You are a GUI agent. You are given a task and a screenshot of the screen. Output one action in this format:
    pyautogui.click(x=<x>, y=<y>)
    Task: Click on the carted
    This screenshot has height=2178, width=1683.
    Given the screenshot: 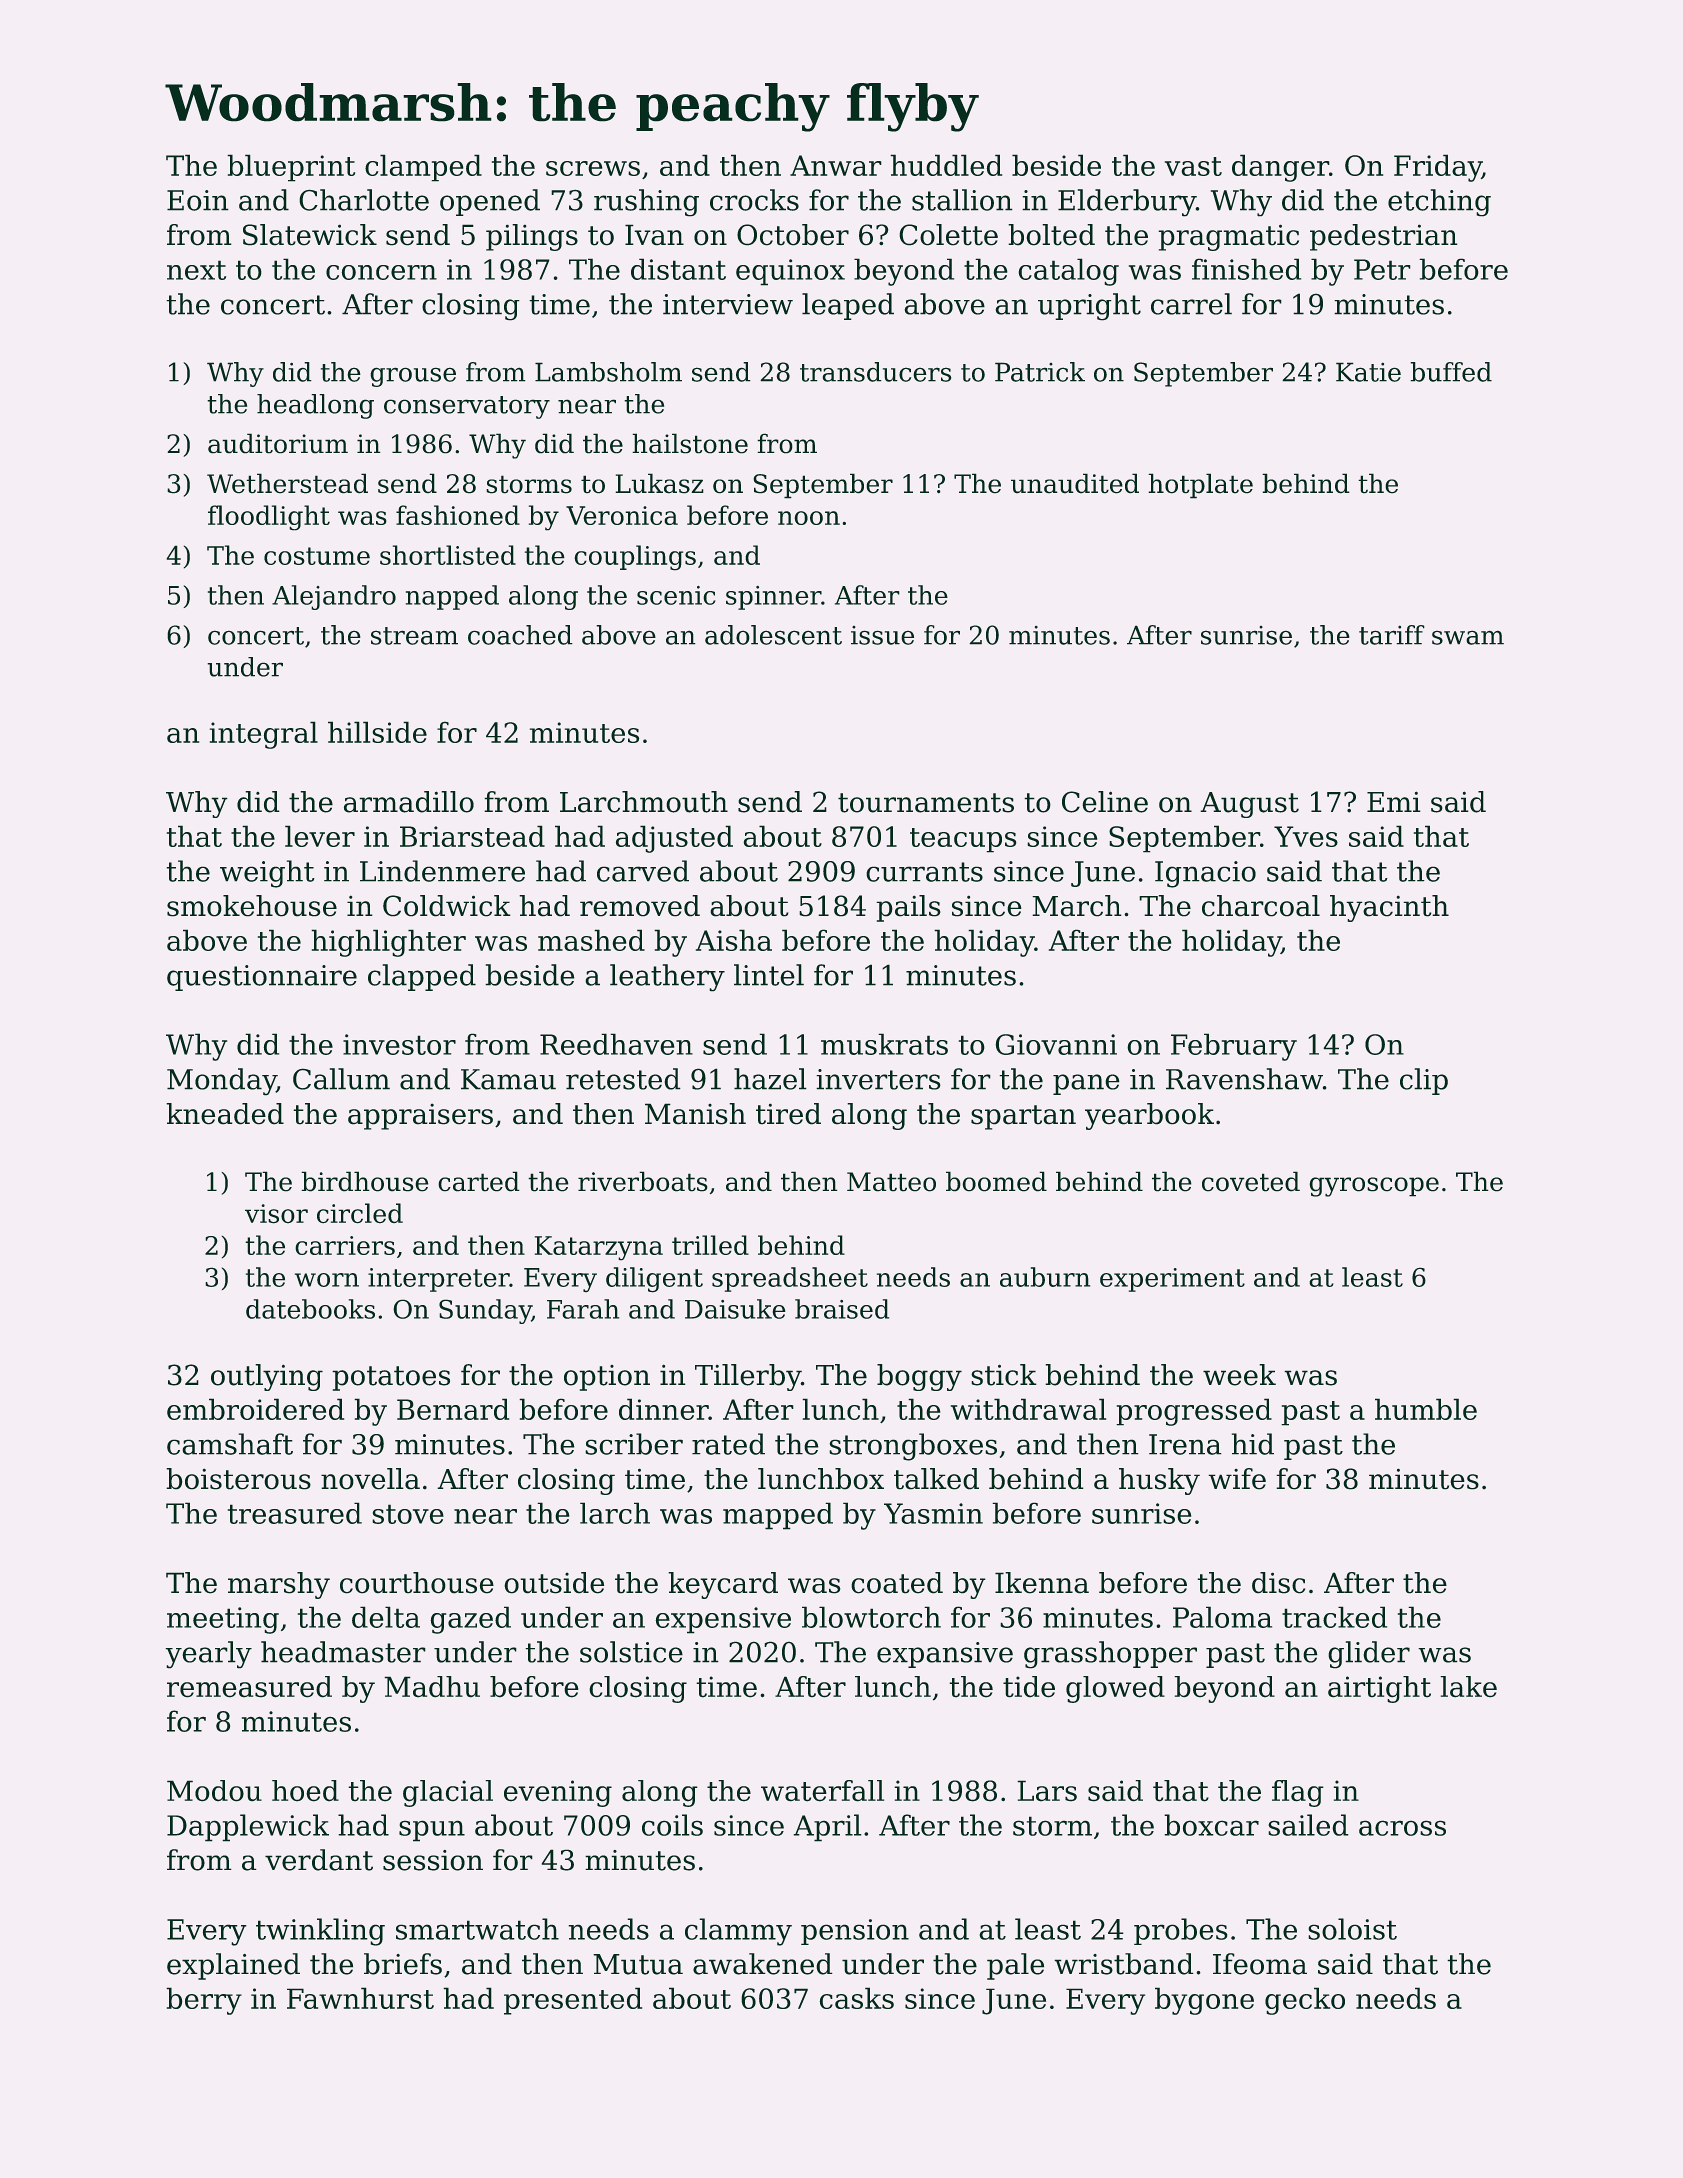 What is the action you would take?
    pyautogui.click(x=479, y=1181)
